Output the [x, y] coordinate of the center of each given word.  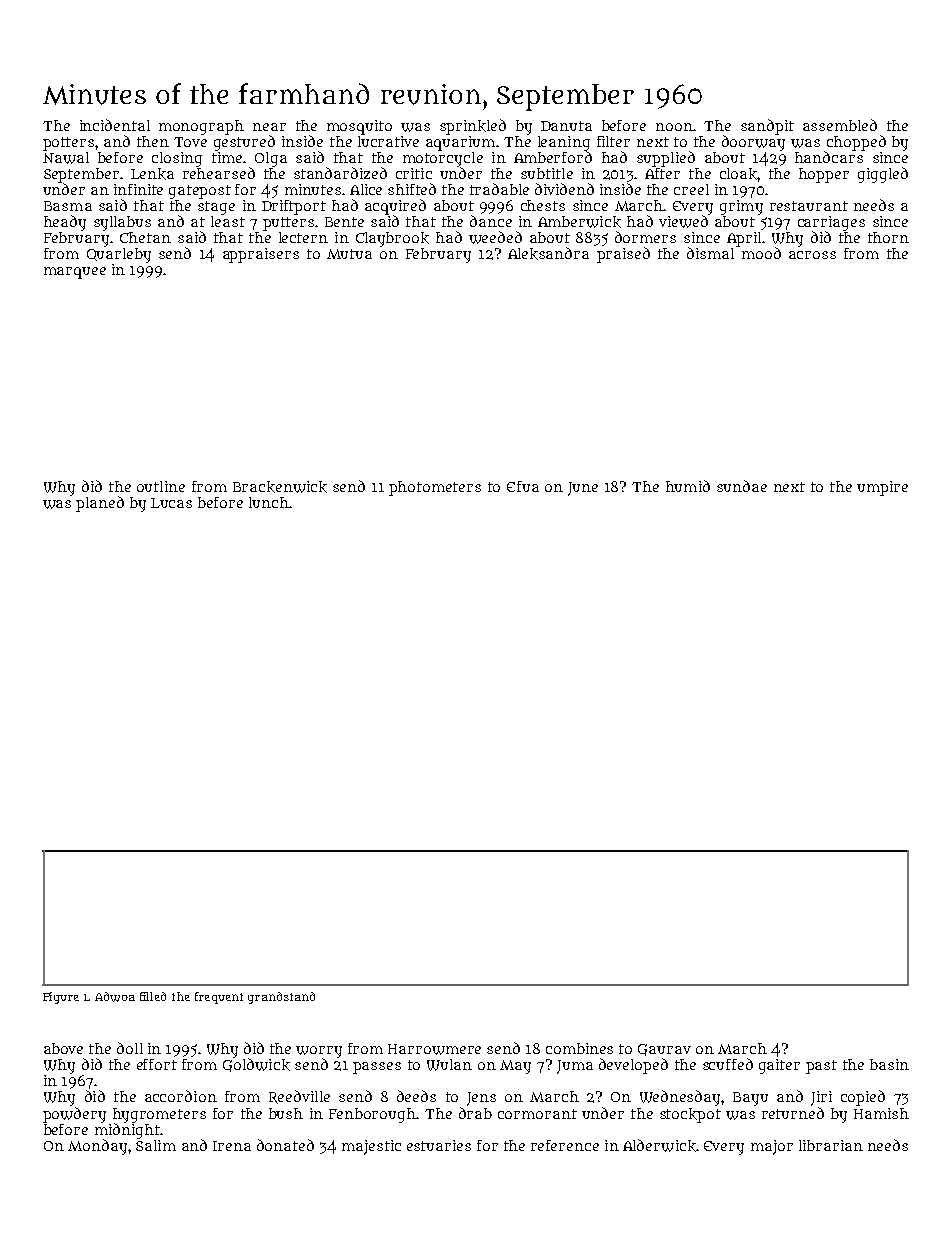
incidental [115, 125]
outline [161, 486]
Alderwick [659, 1145]
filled [153, 996]
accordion [181, 1096]
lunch [269, 502]
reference [565, 1145]
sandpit [767, 127]
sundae [742, 486]
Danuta [566, 126]
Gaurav [664, 1050]
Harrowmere [434, 1049]
